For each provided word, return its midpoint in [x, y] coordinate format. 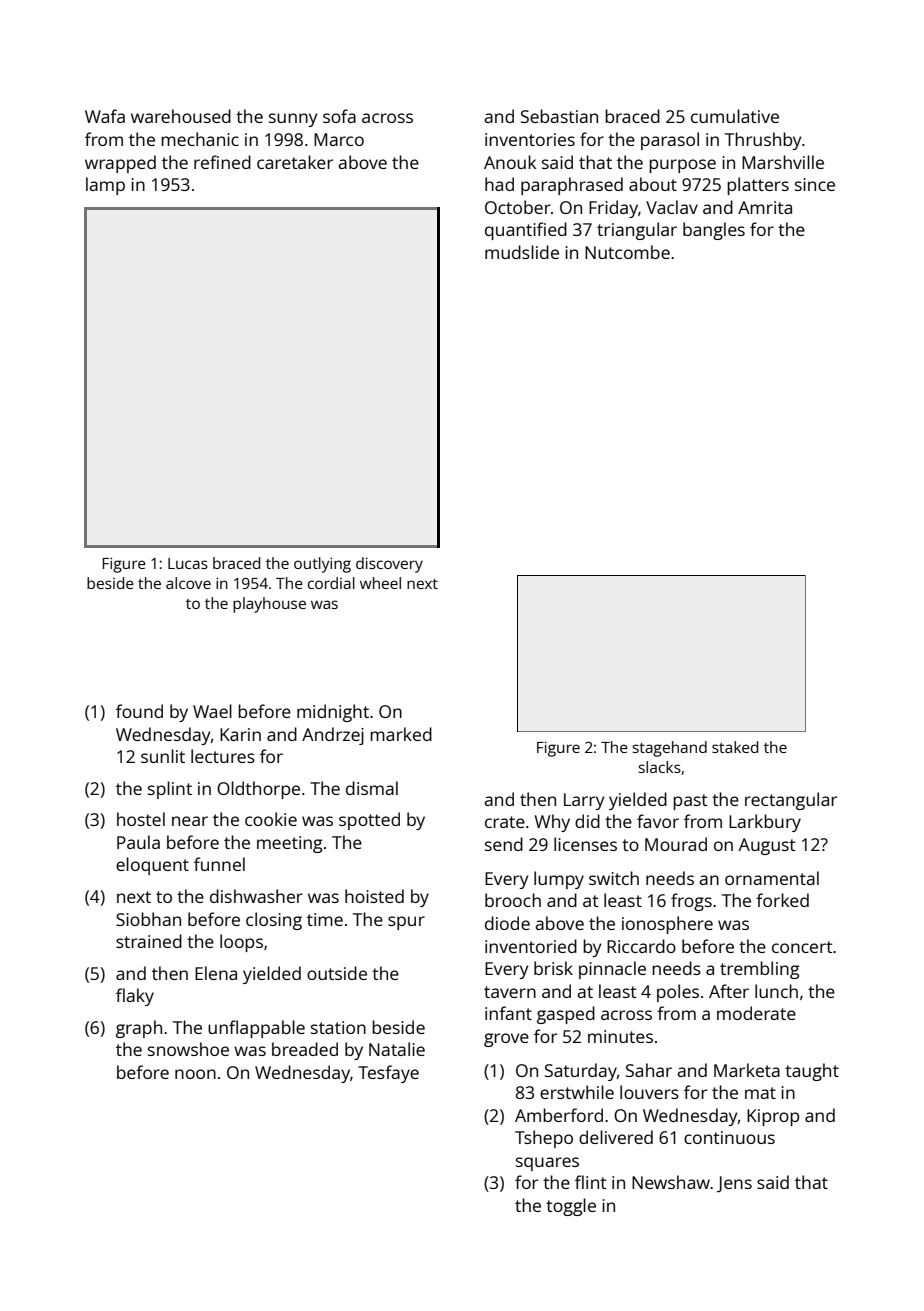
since [815, 184]
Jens [734, 1184]
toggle [571, 1207]
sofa [339, 116]
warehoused [181, 116]
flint [591, 1182]
